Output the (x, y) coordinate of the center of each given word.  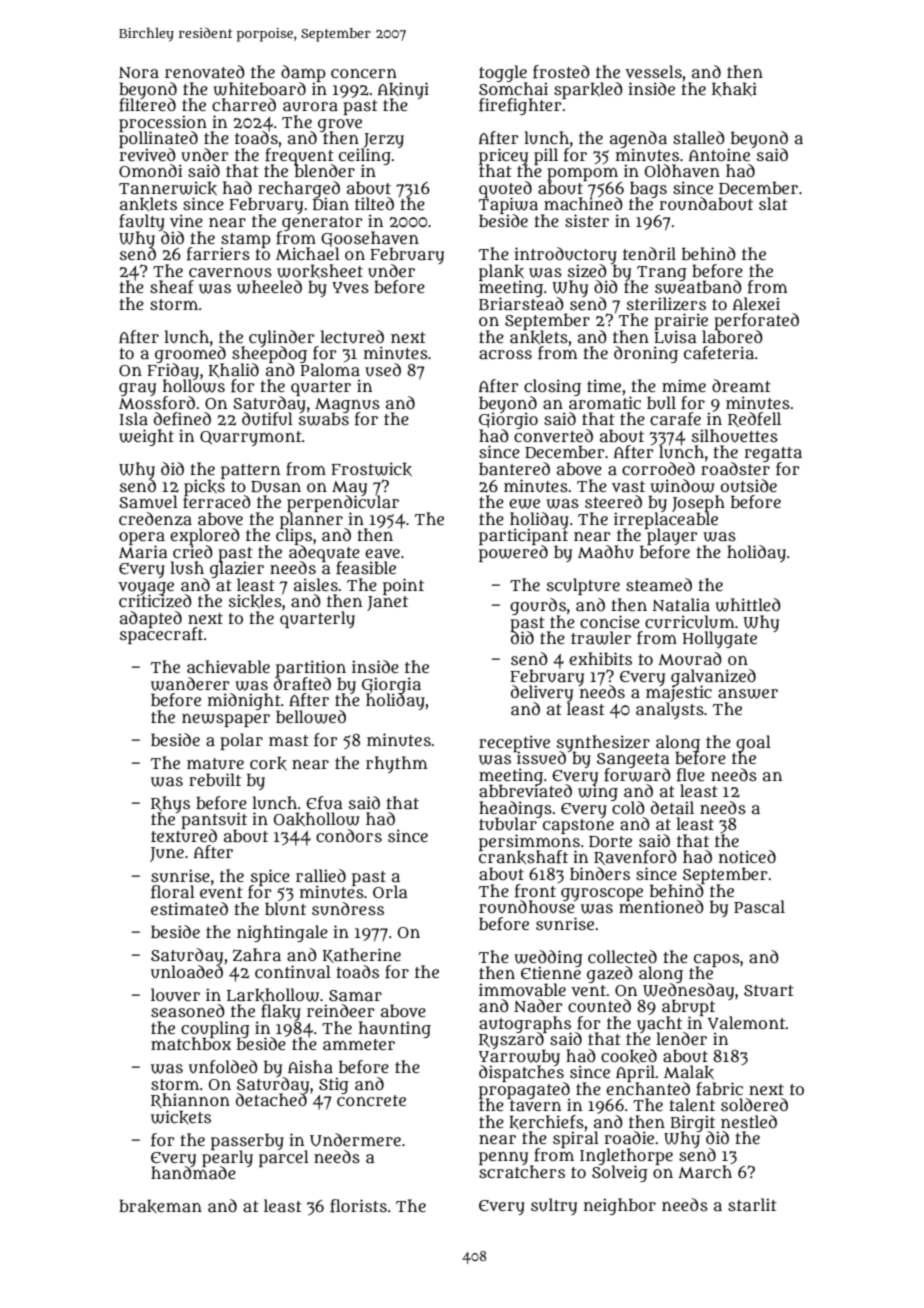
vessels (653, 71)
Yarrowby (519, 1058)
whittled (748, 605)
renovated (205, 71)
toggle (503, 73)
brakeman (160, 1206)
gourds (538, 607)
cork (268, 763)
